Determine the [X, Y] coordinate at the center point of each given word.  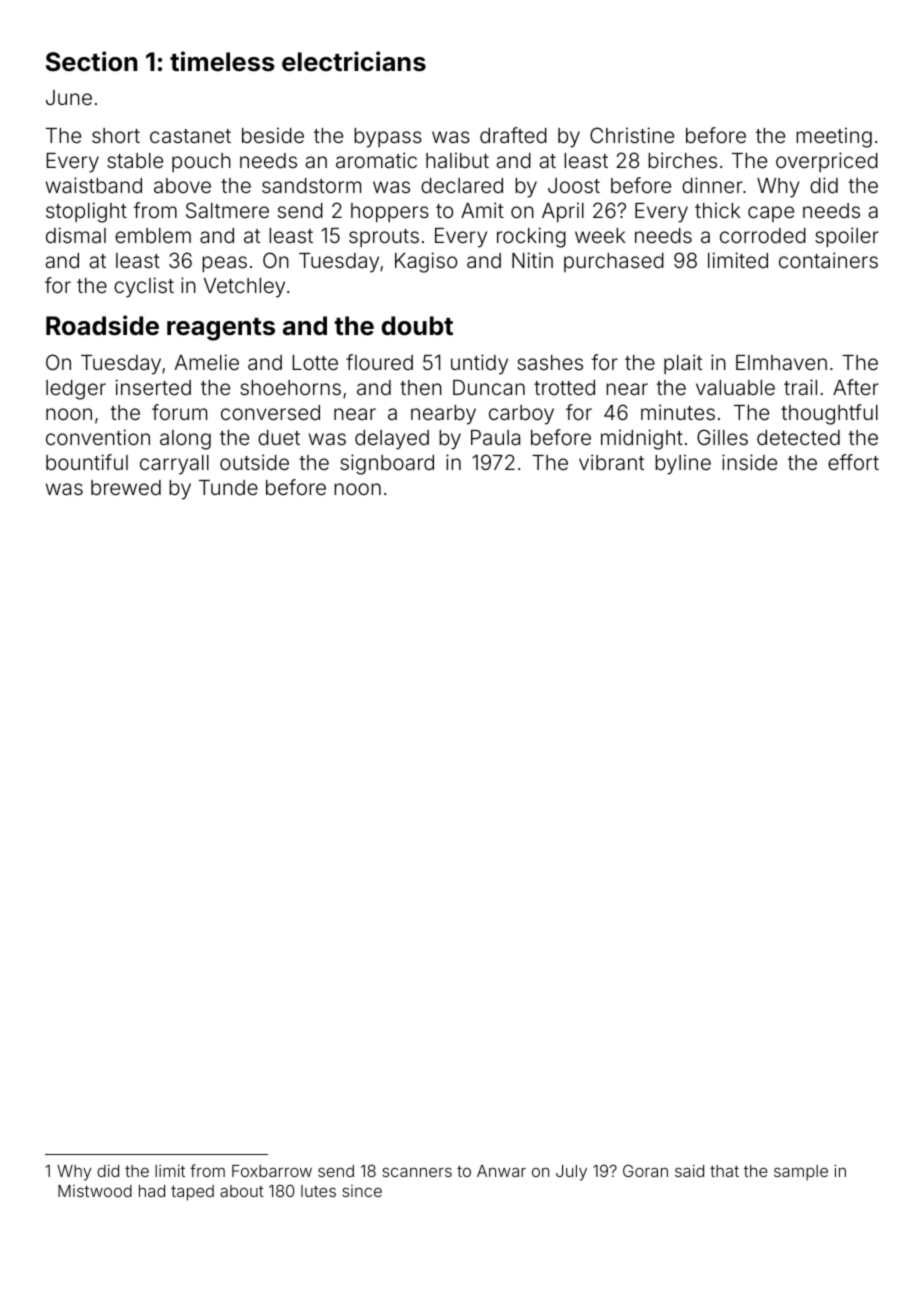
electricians [354, 61]
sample [801, 1173]
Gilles [722, 437]
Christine [632, 135]
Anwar [501, 1171]
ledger [76, 390]
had [152, 1191]
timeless [222, 61]
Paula [495, 437]
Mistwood [95, 1191]
